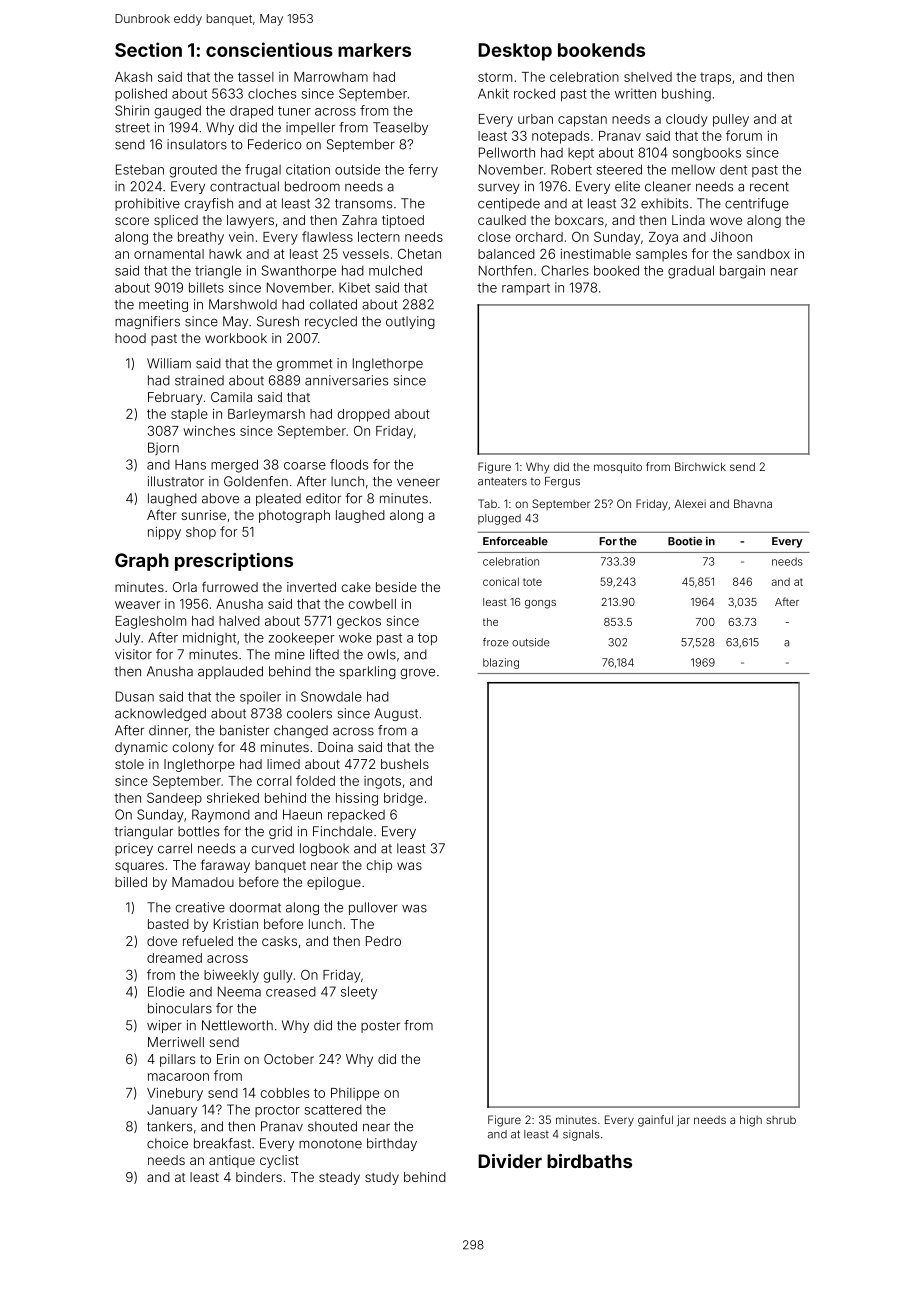 This document has width=924, height=1308. I want to click on sandbox, so click(763, 254).
